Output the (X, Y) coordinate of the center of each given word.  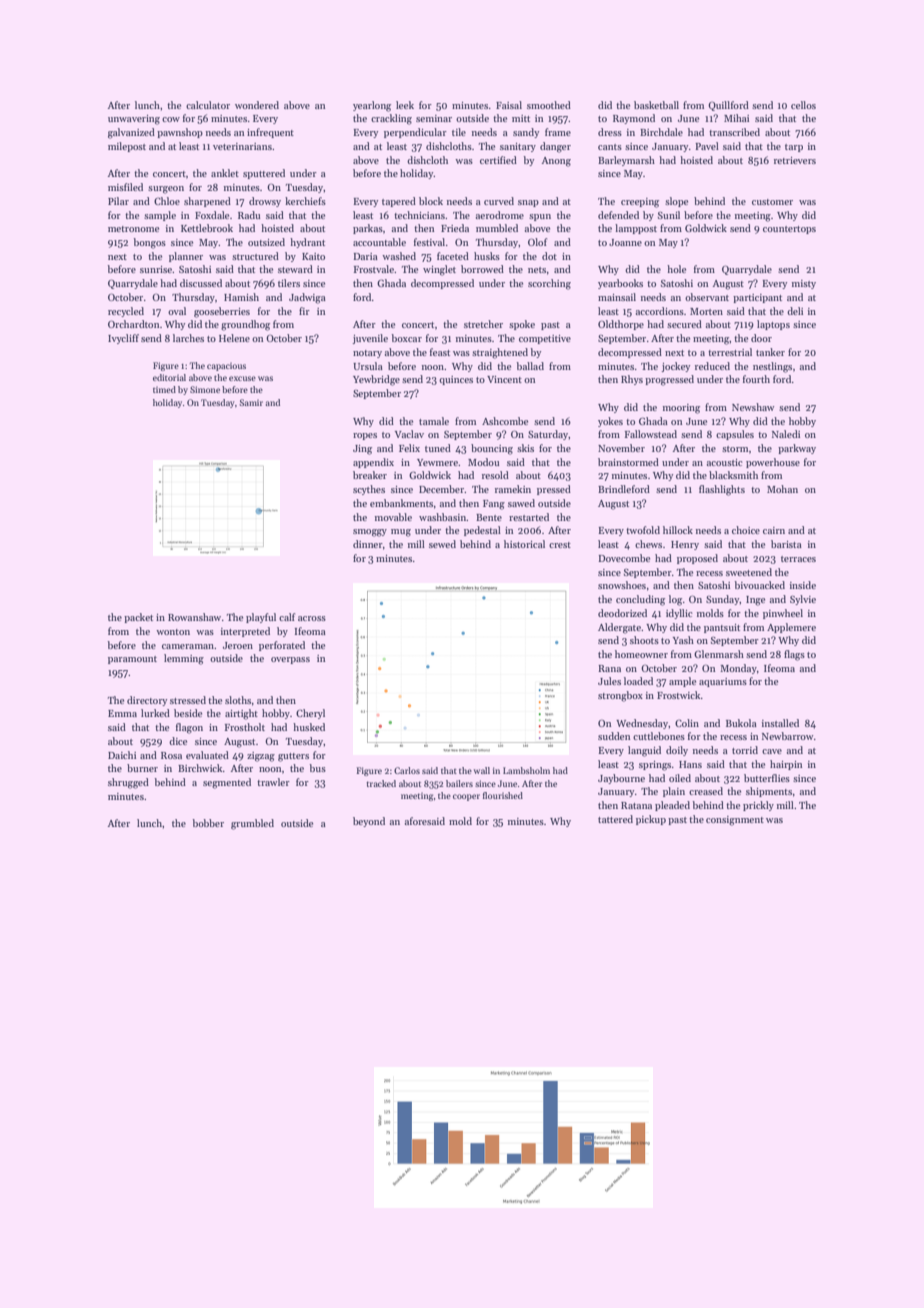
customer (772, 202)
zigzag (261, 757)
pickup (651, 820)
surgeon (166, 190)
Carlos (407, 770)
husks (487, 256)
